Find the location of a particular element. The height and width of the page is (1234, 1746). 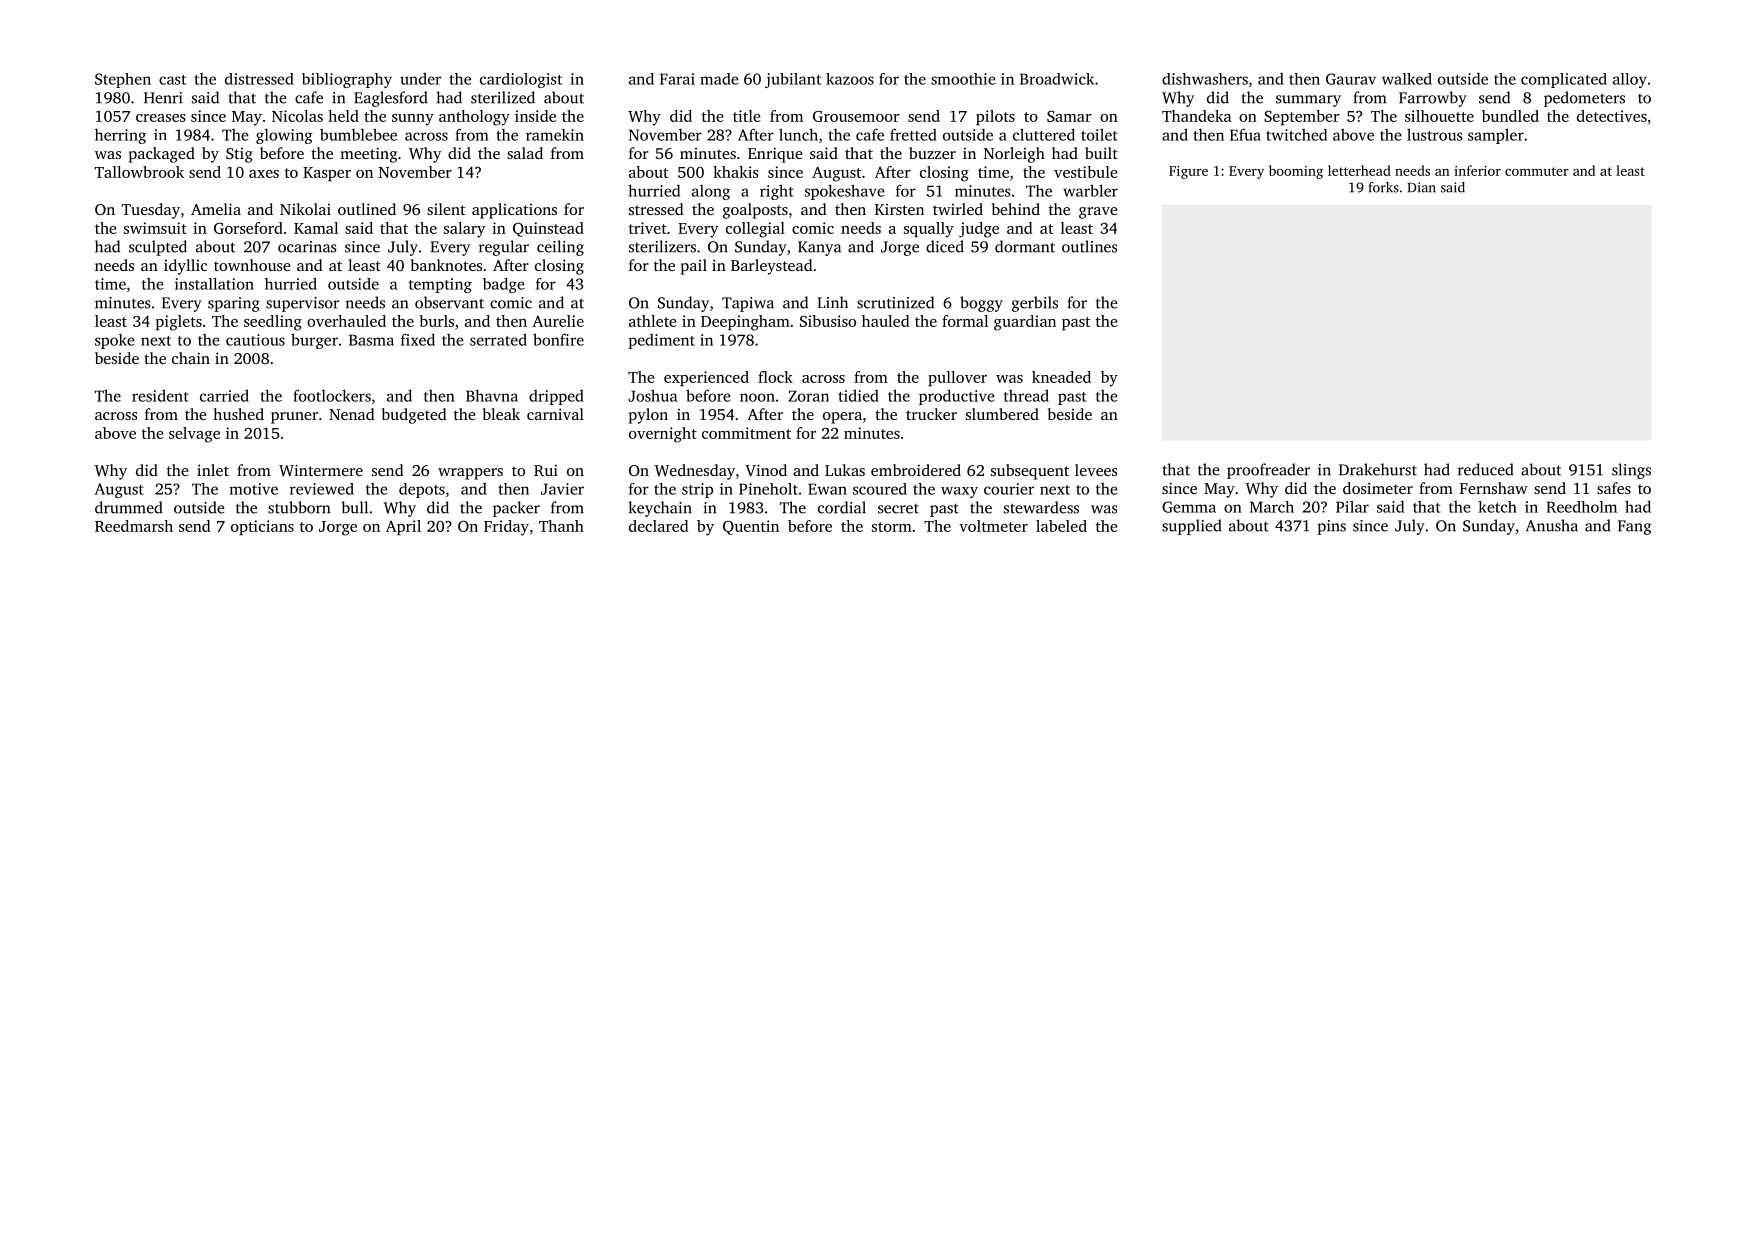

carried is located at coordinates (224, 395).
